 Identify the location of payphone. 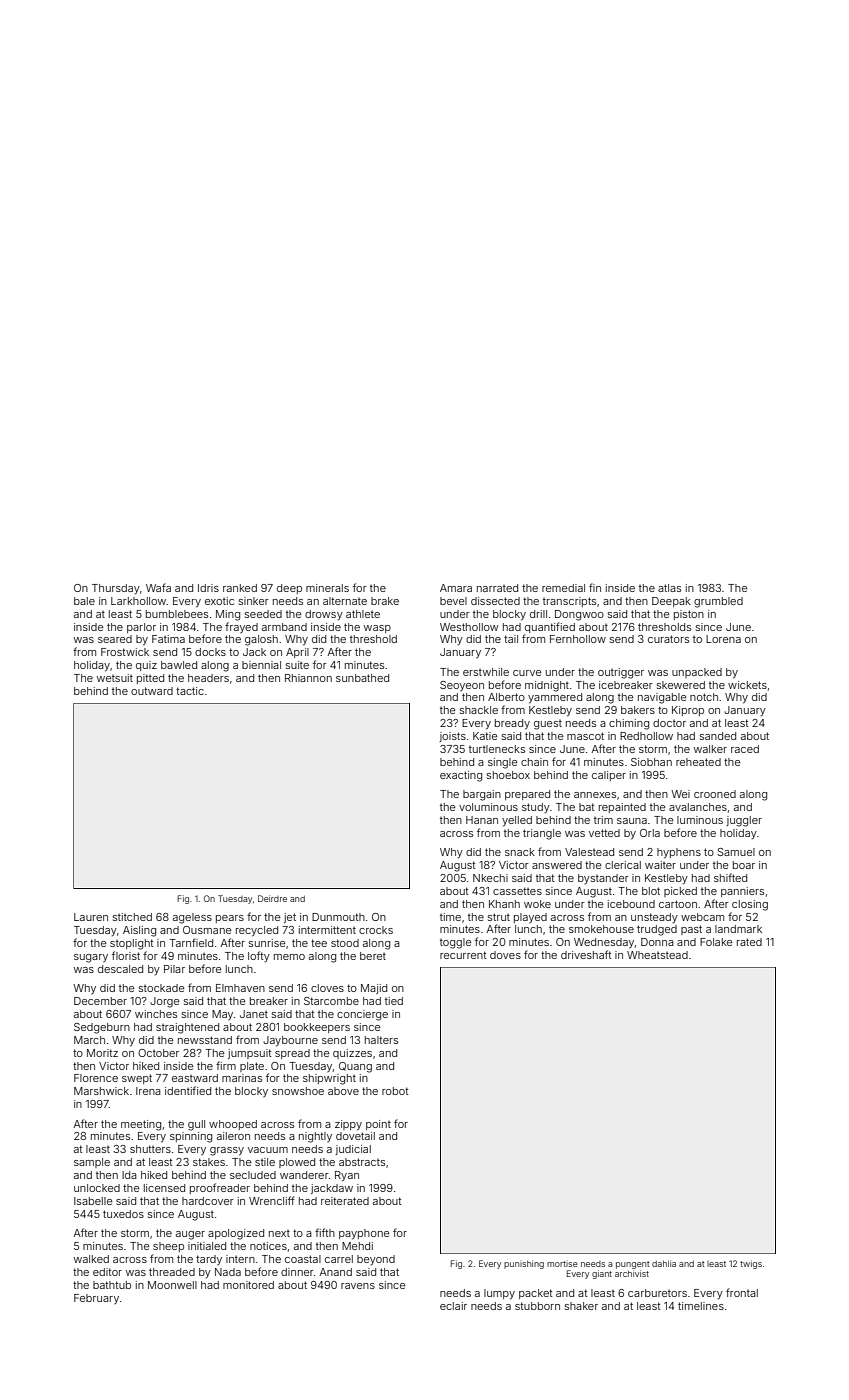
(364, 1234).
